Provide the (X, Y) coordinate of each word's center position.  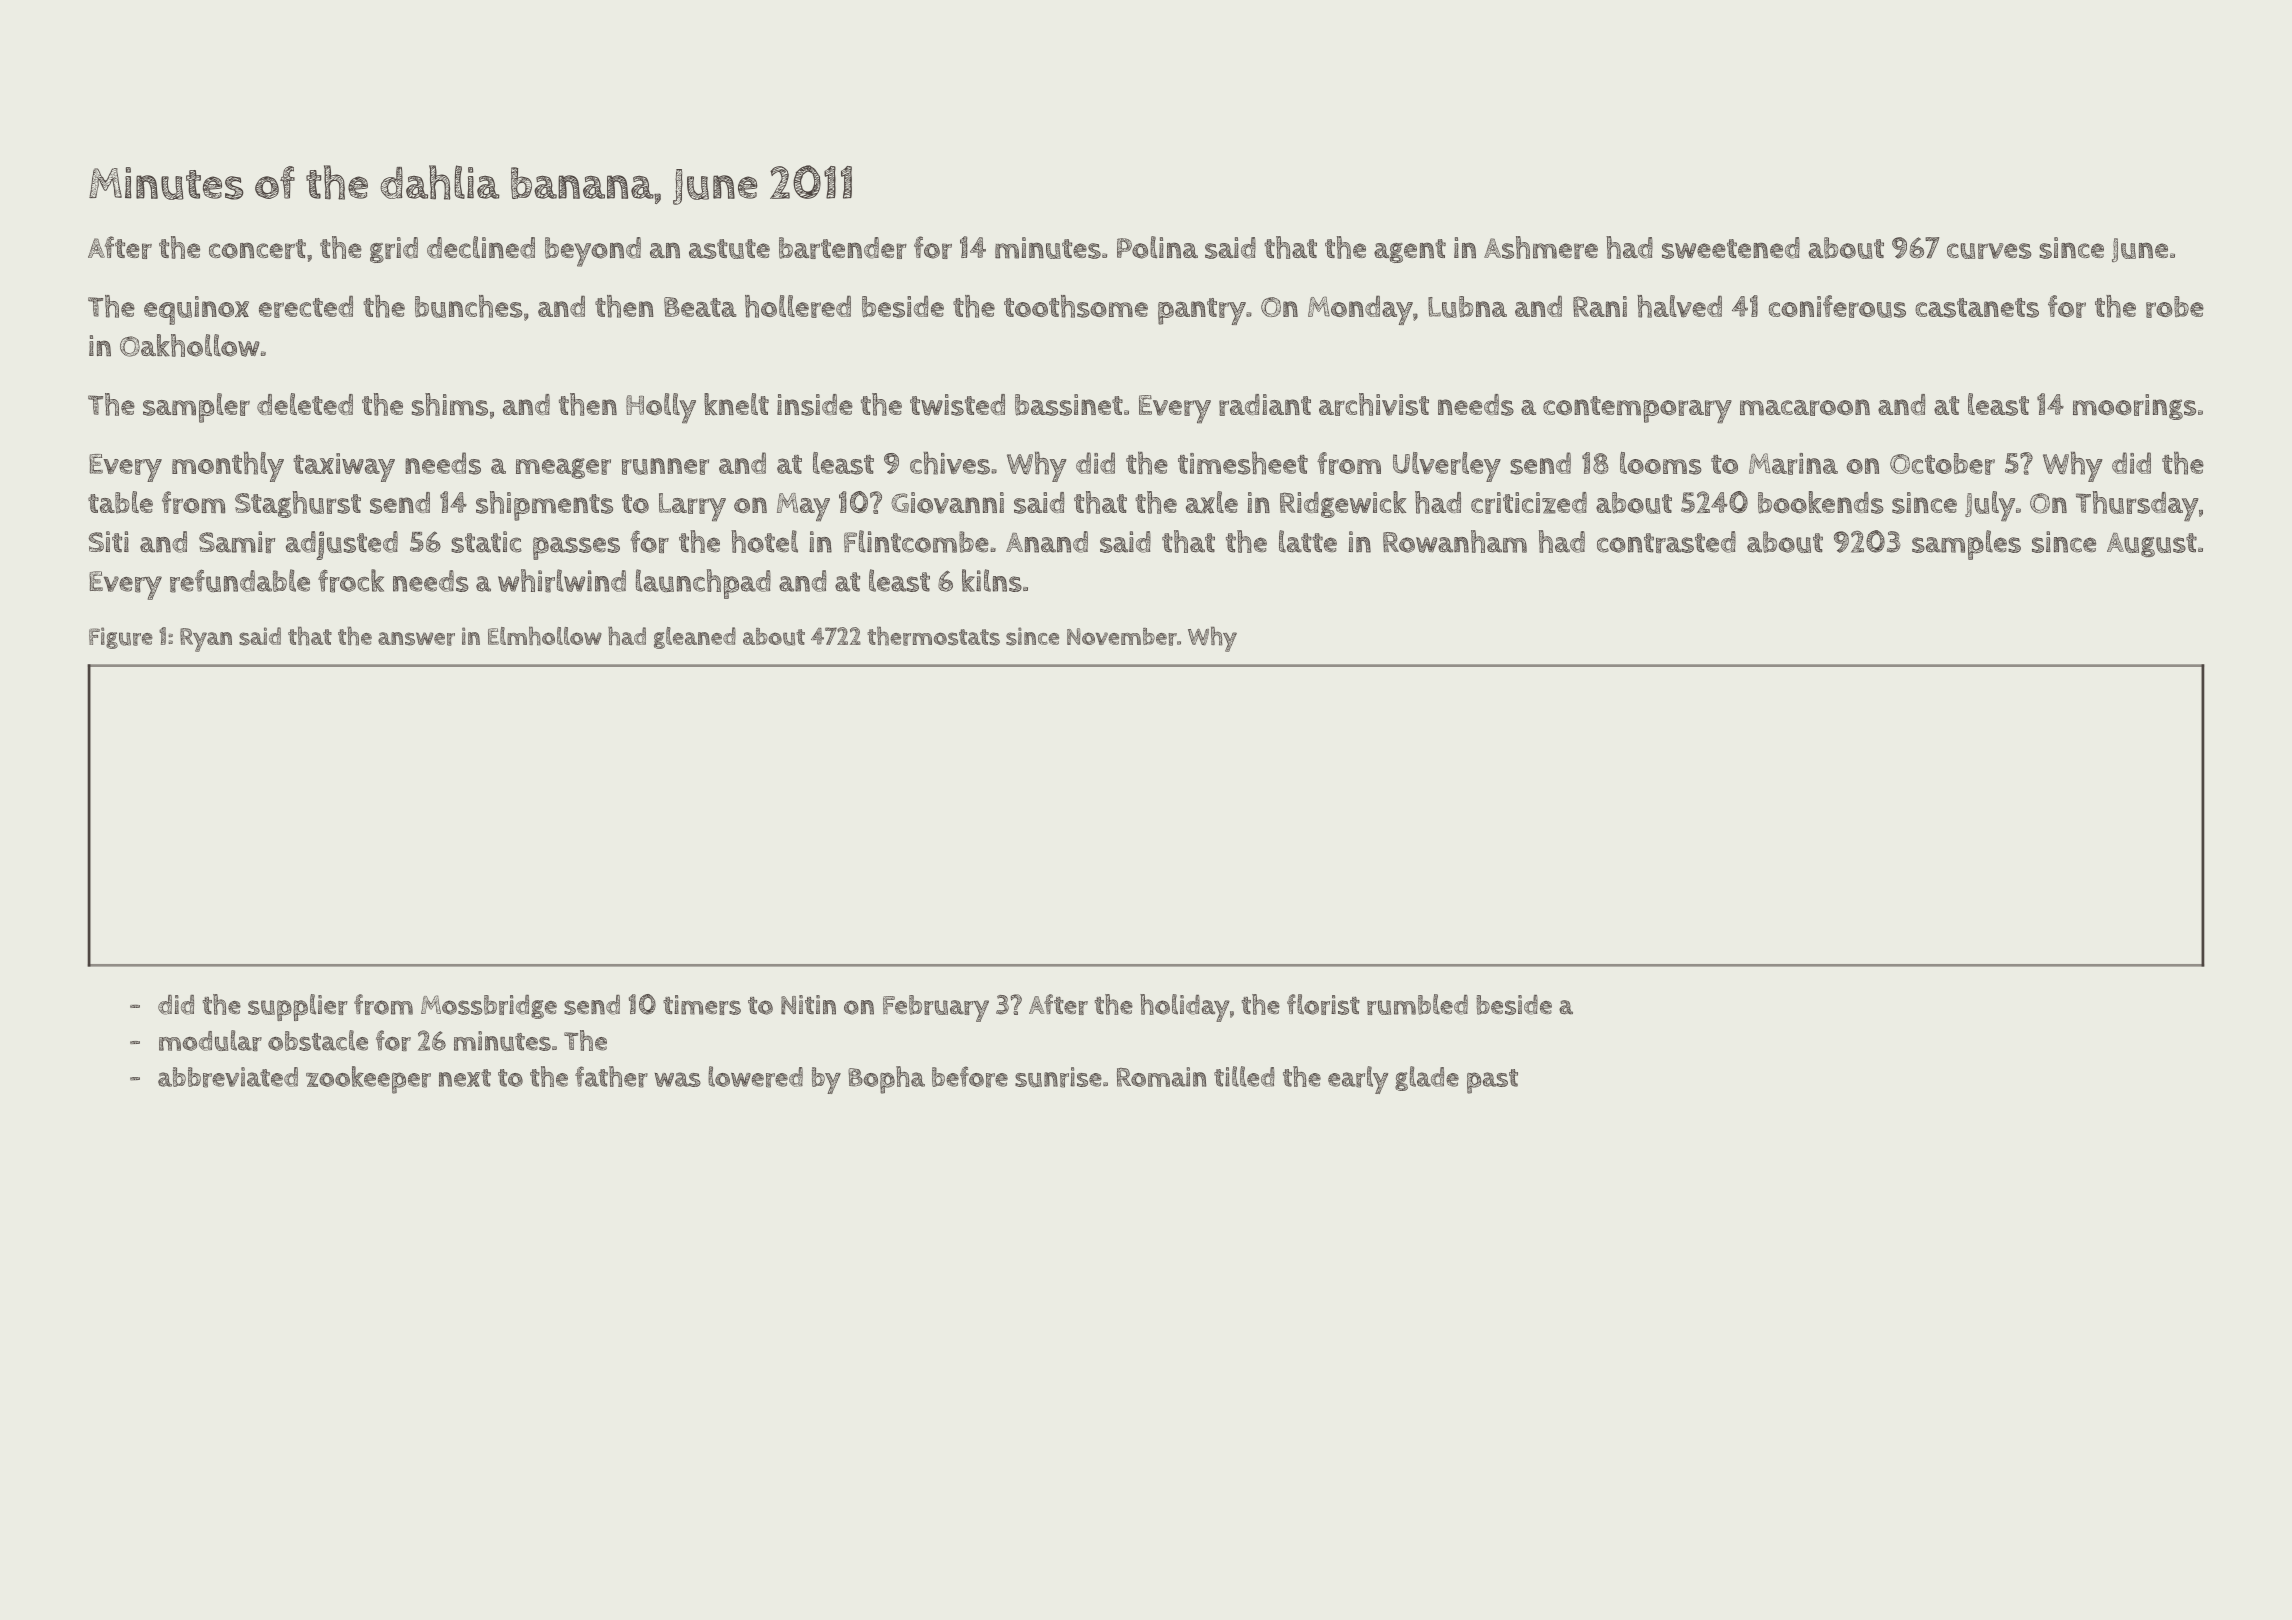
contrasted (1666, 542)
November (1122, 637)
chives (950, 463)
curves (1989, 251)
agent (1410, 251)
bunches (469, 306)
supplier (298, 1007)
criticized (1529, 503)
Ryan (206, 640)
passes (576, 548)
